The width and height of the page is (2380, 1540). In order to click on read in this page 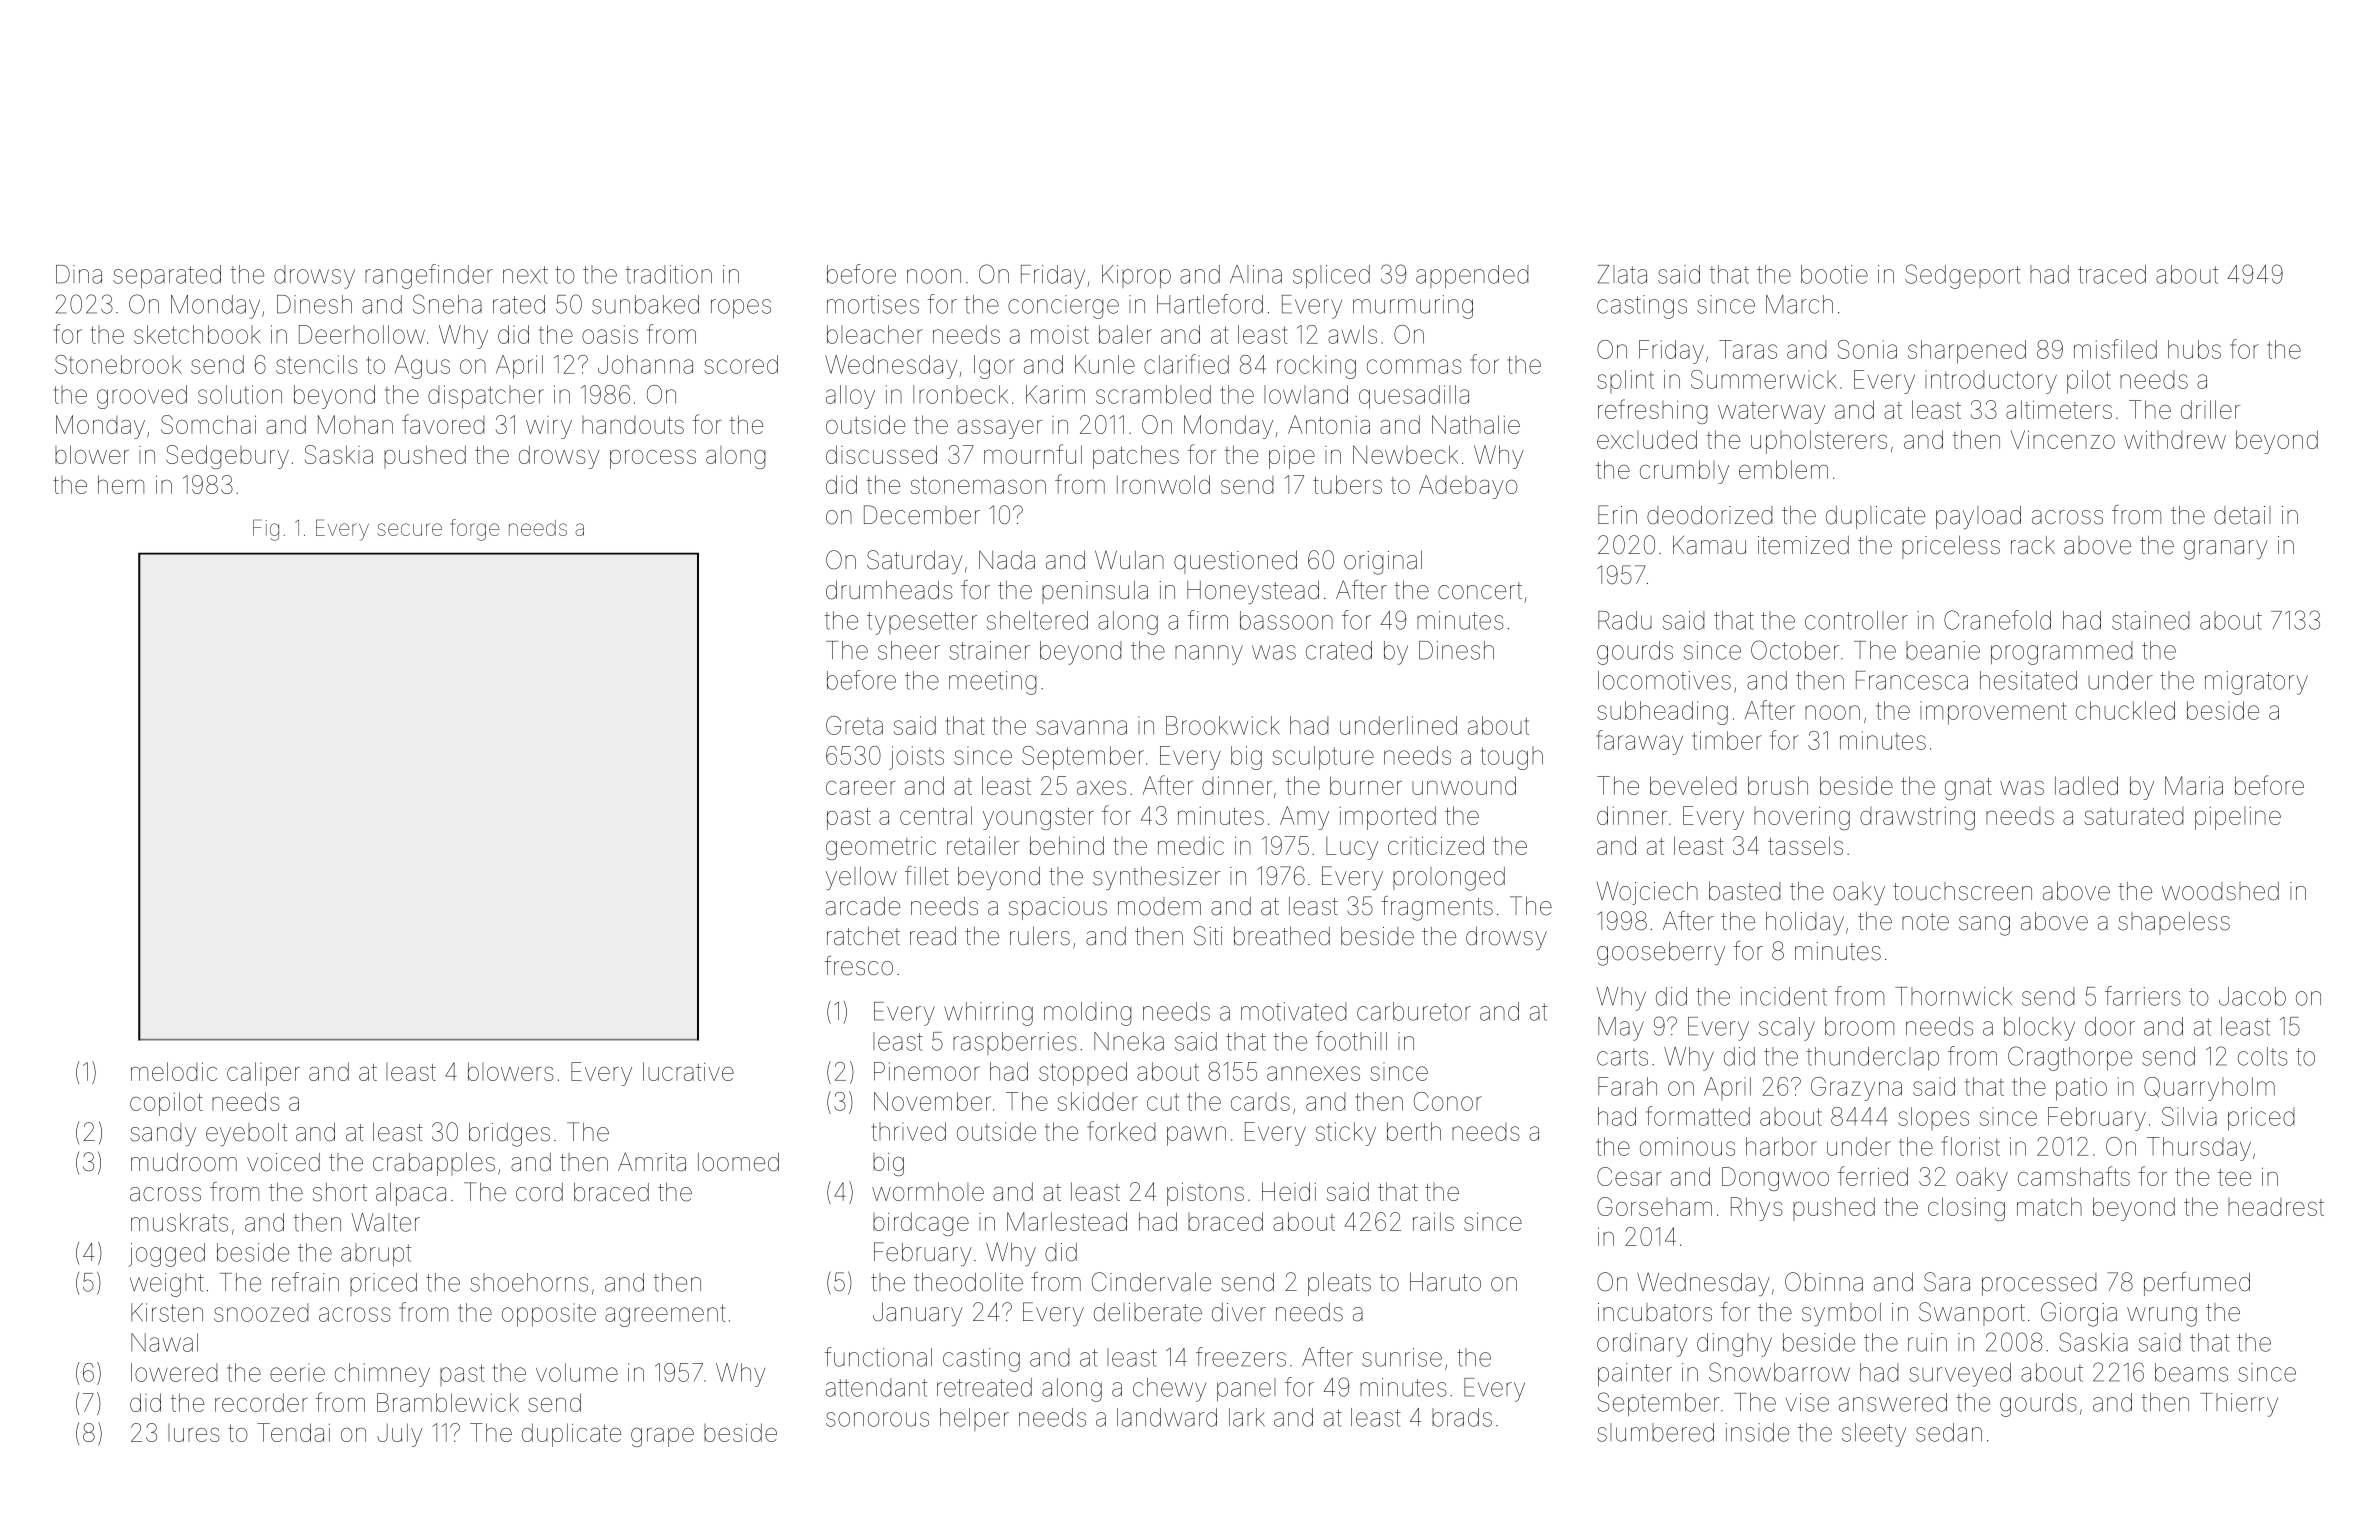, I will do `click(933, 936)`.
